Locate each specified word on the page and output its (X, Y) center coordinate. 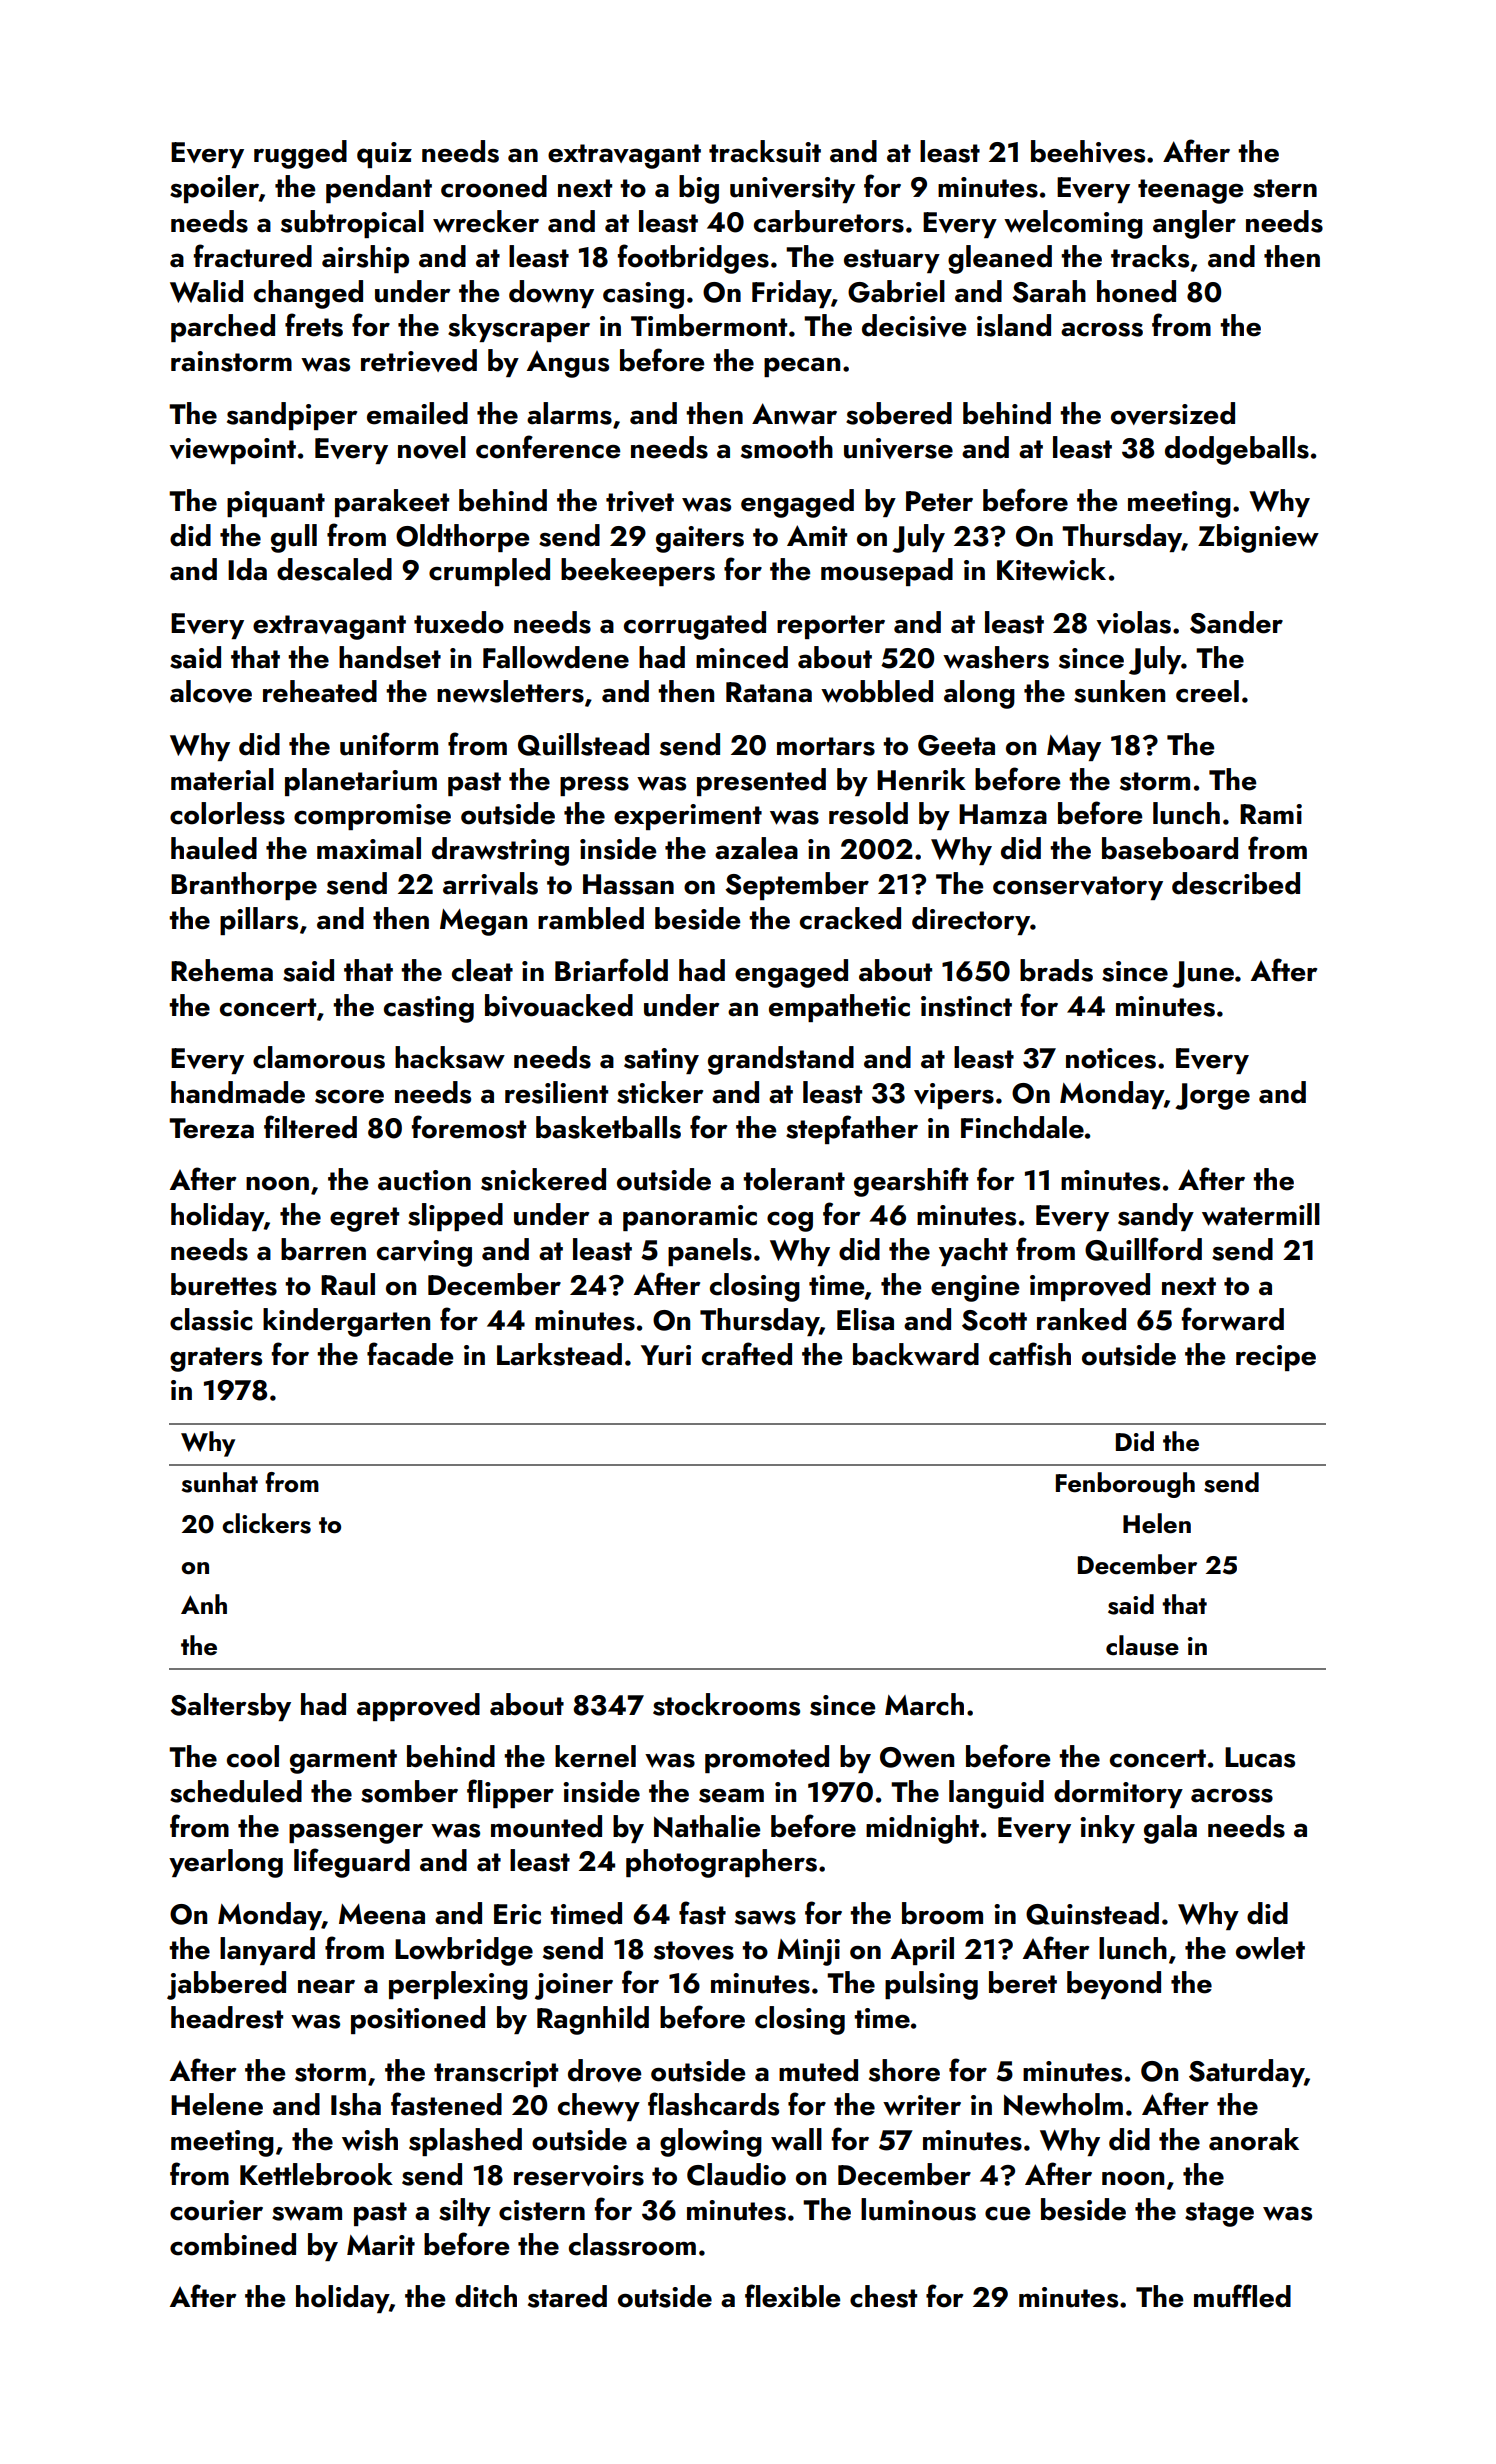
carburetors (829, 221)
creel (1207, 691)
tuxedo (459, 622)
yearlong (226, 1863)
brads (1056, 970)
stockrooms (726, 1704)
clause (1142, 1645)
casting (429, 1009)
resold (868, 813)
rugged (300, 154)
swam (307, 2213)
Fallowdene (556, 657)
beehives (1088, 151)
